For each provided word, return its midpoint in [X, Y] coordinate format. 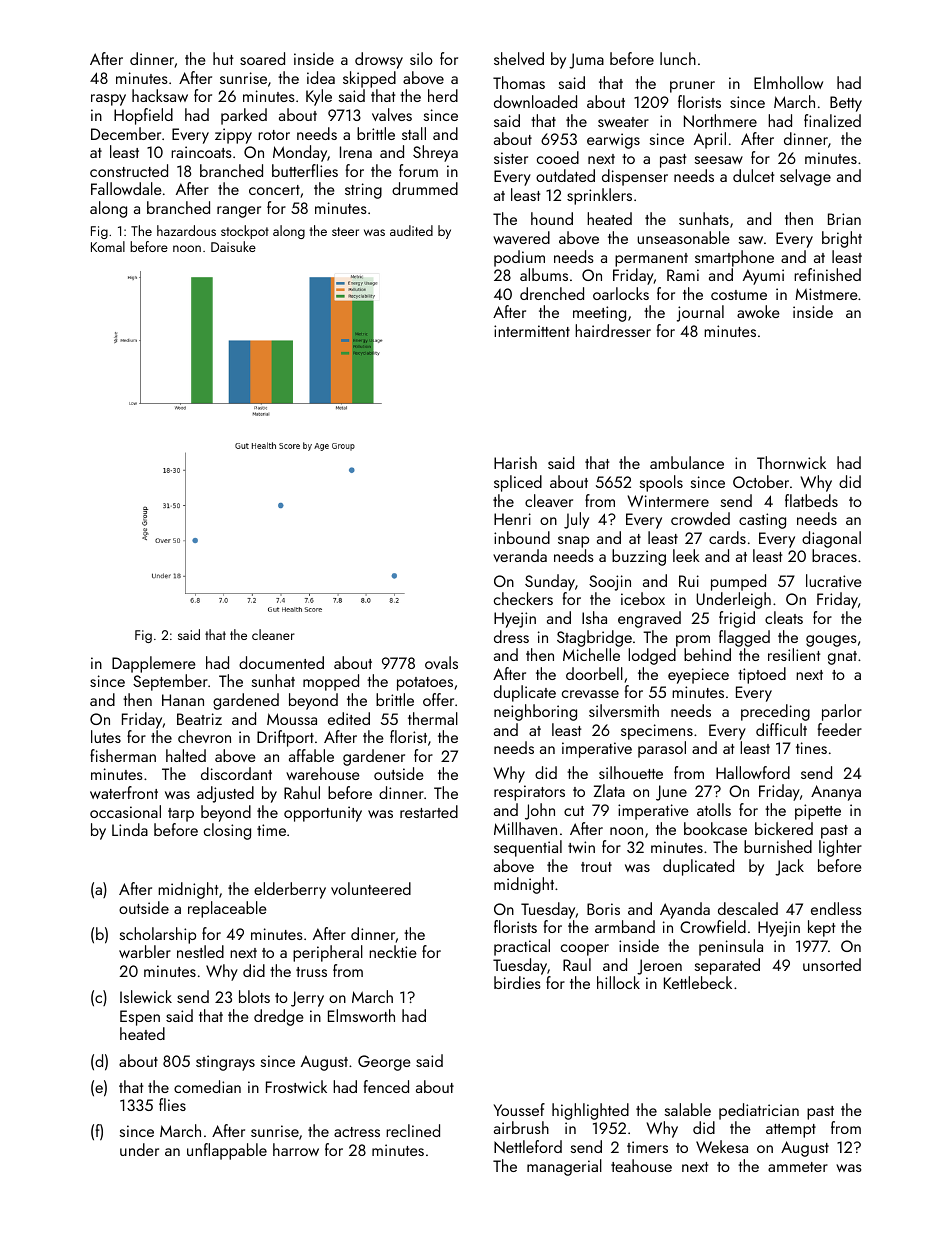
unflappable [227, 1151]
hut [223, 58]
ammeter [798, 1167]
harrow [296, 1149]
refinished [827, 274]
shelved [519, 58]
